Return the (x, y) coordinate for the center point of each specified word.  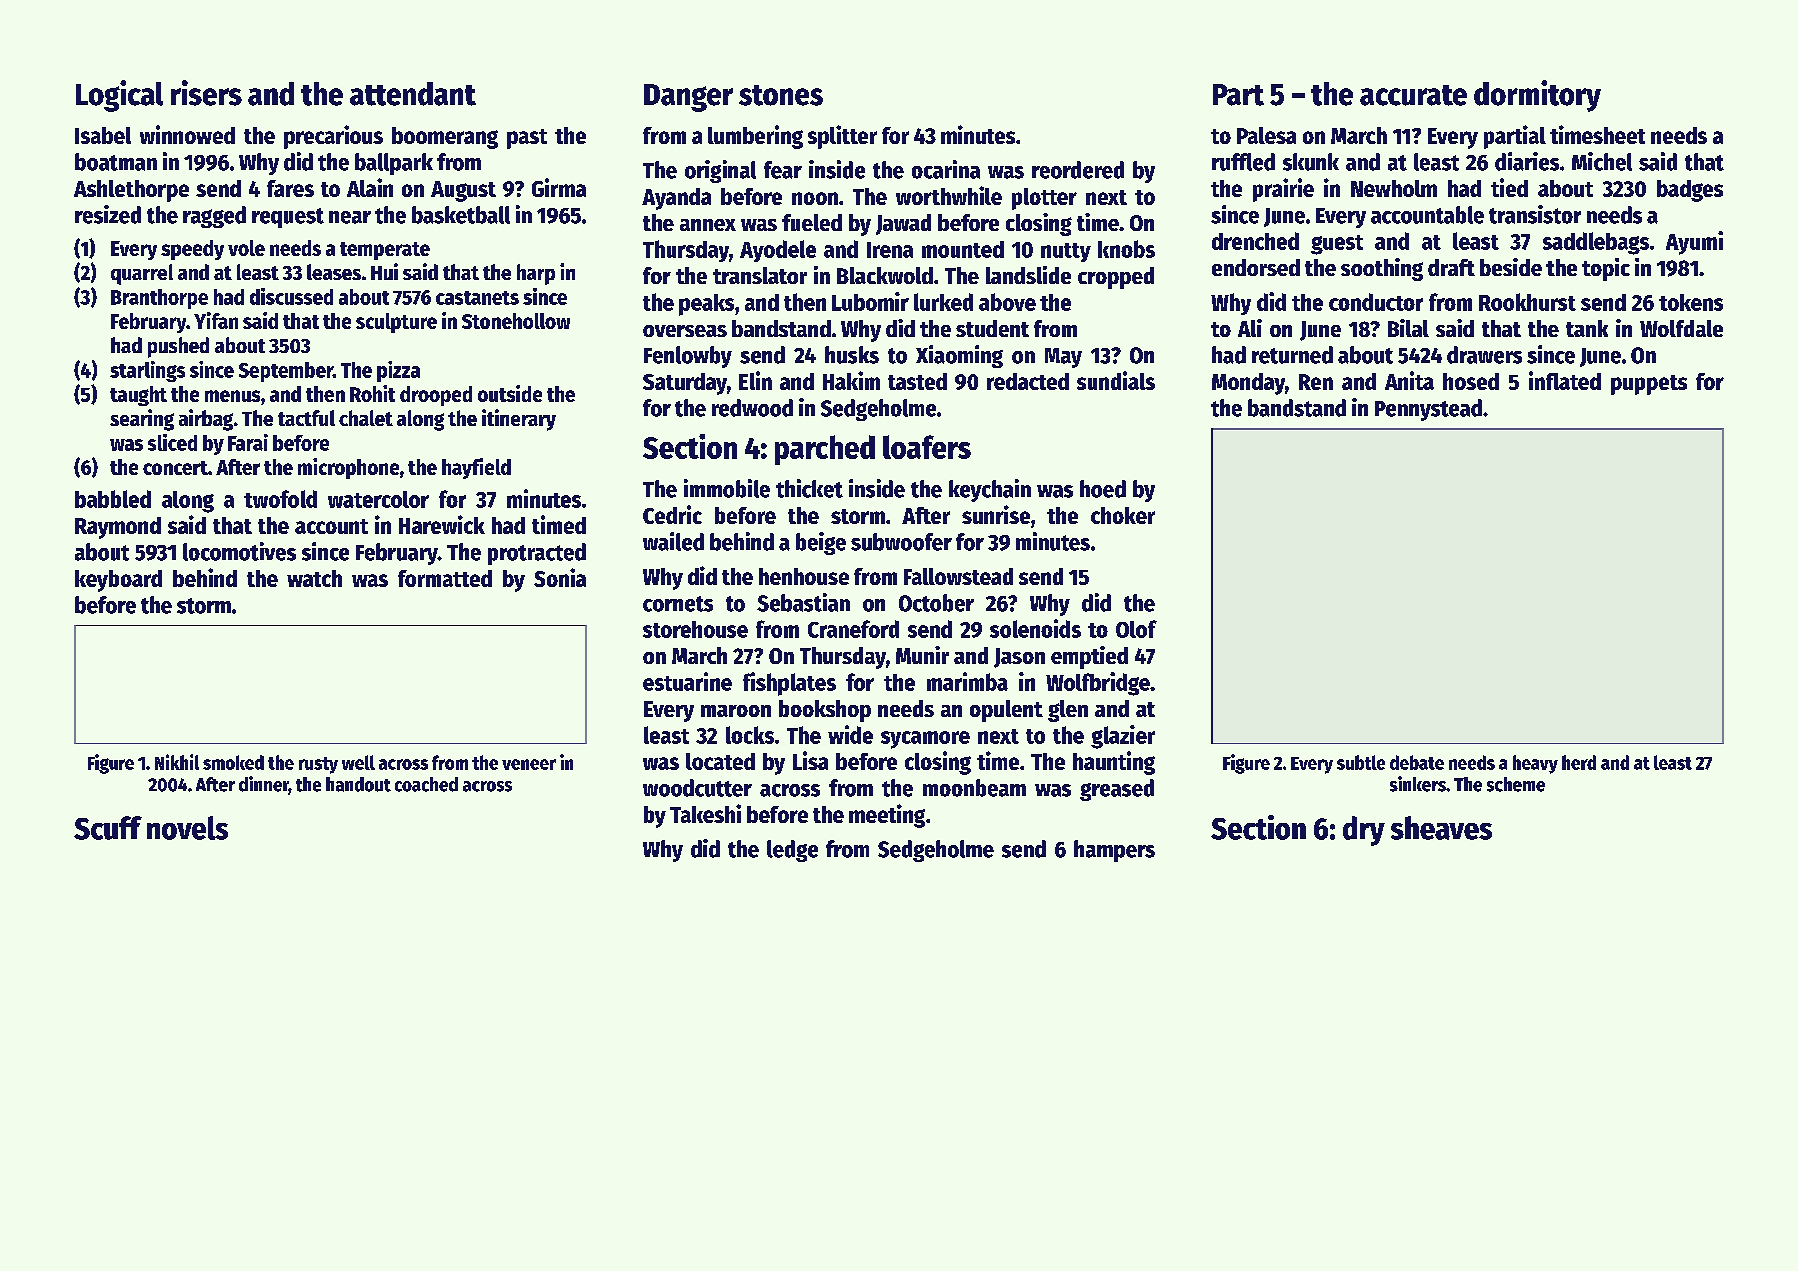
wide (850, 734)
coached (426, 784)
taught (138, 396)
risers (206, 93)
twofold (280, 499)
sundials (1116, 380)
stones (781, 95)
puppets (1649, 385)
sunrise (996, 514)
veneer (529, 764)
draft (1451, 267)
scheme (1516, 784)
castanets (477, 298)
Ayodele (778, 251)
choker (1123, 515)
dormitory (1537, 96)
